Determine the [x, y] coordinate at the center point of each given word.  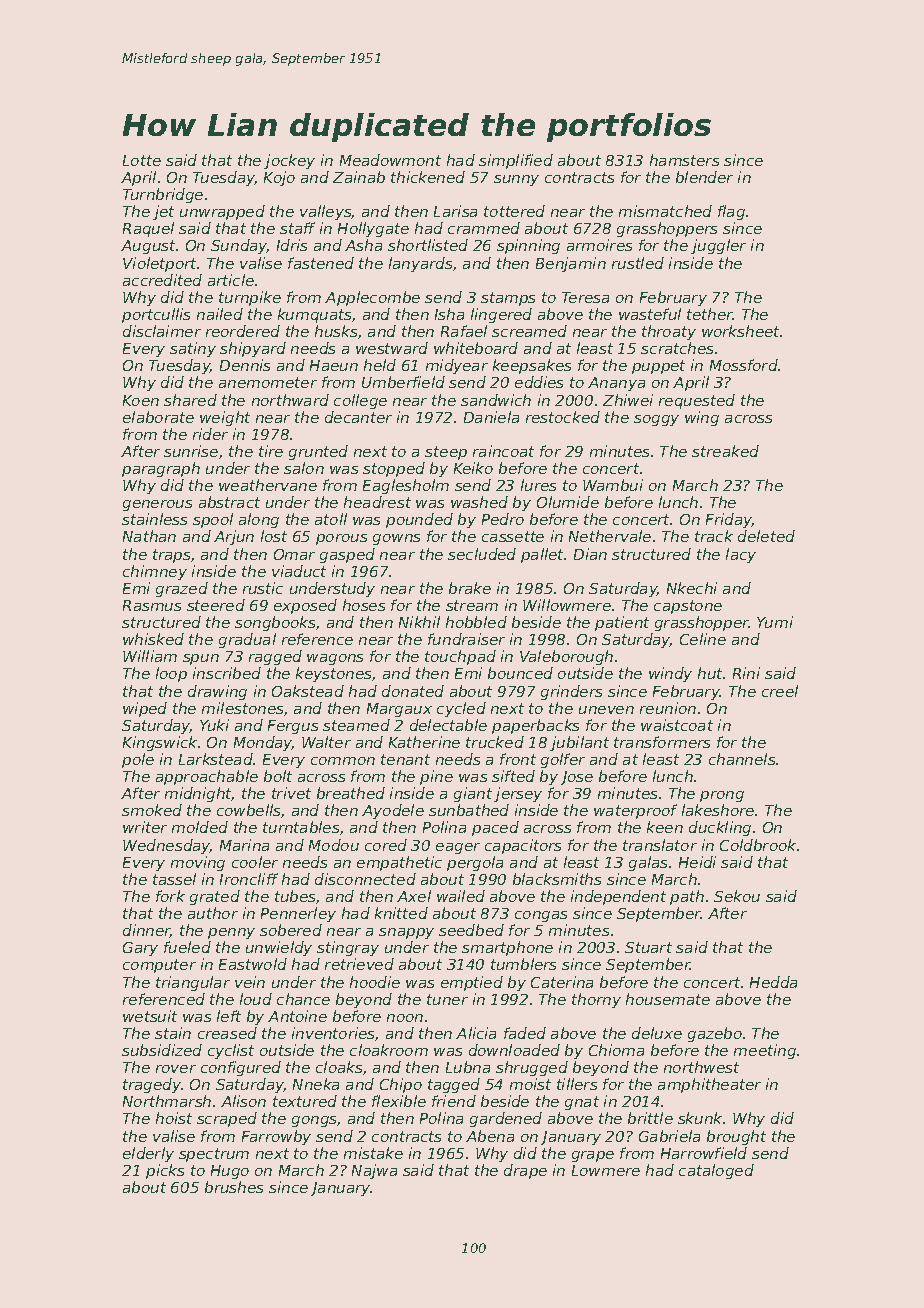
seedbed [471, 930]
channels [742, 759]
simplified [516, 161]
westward [392, 348]
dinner [147, 931]
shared [190, 400]
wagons [335, 659]
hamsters [684, 160]
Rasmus [152, 605]
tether [710, 314]
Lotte [142, 160]
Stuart [648, 947]
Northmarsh [167, 1101]
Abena [490, 1136]
